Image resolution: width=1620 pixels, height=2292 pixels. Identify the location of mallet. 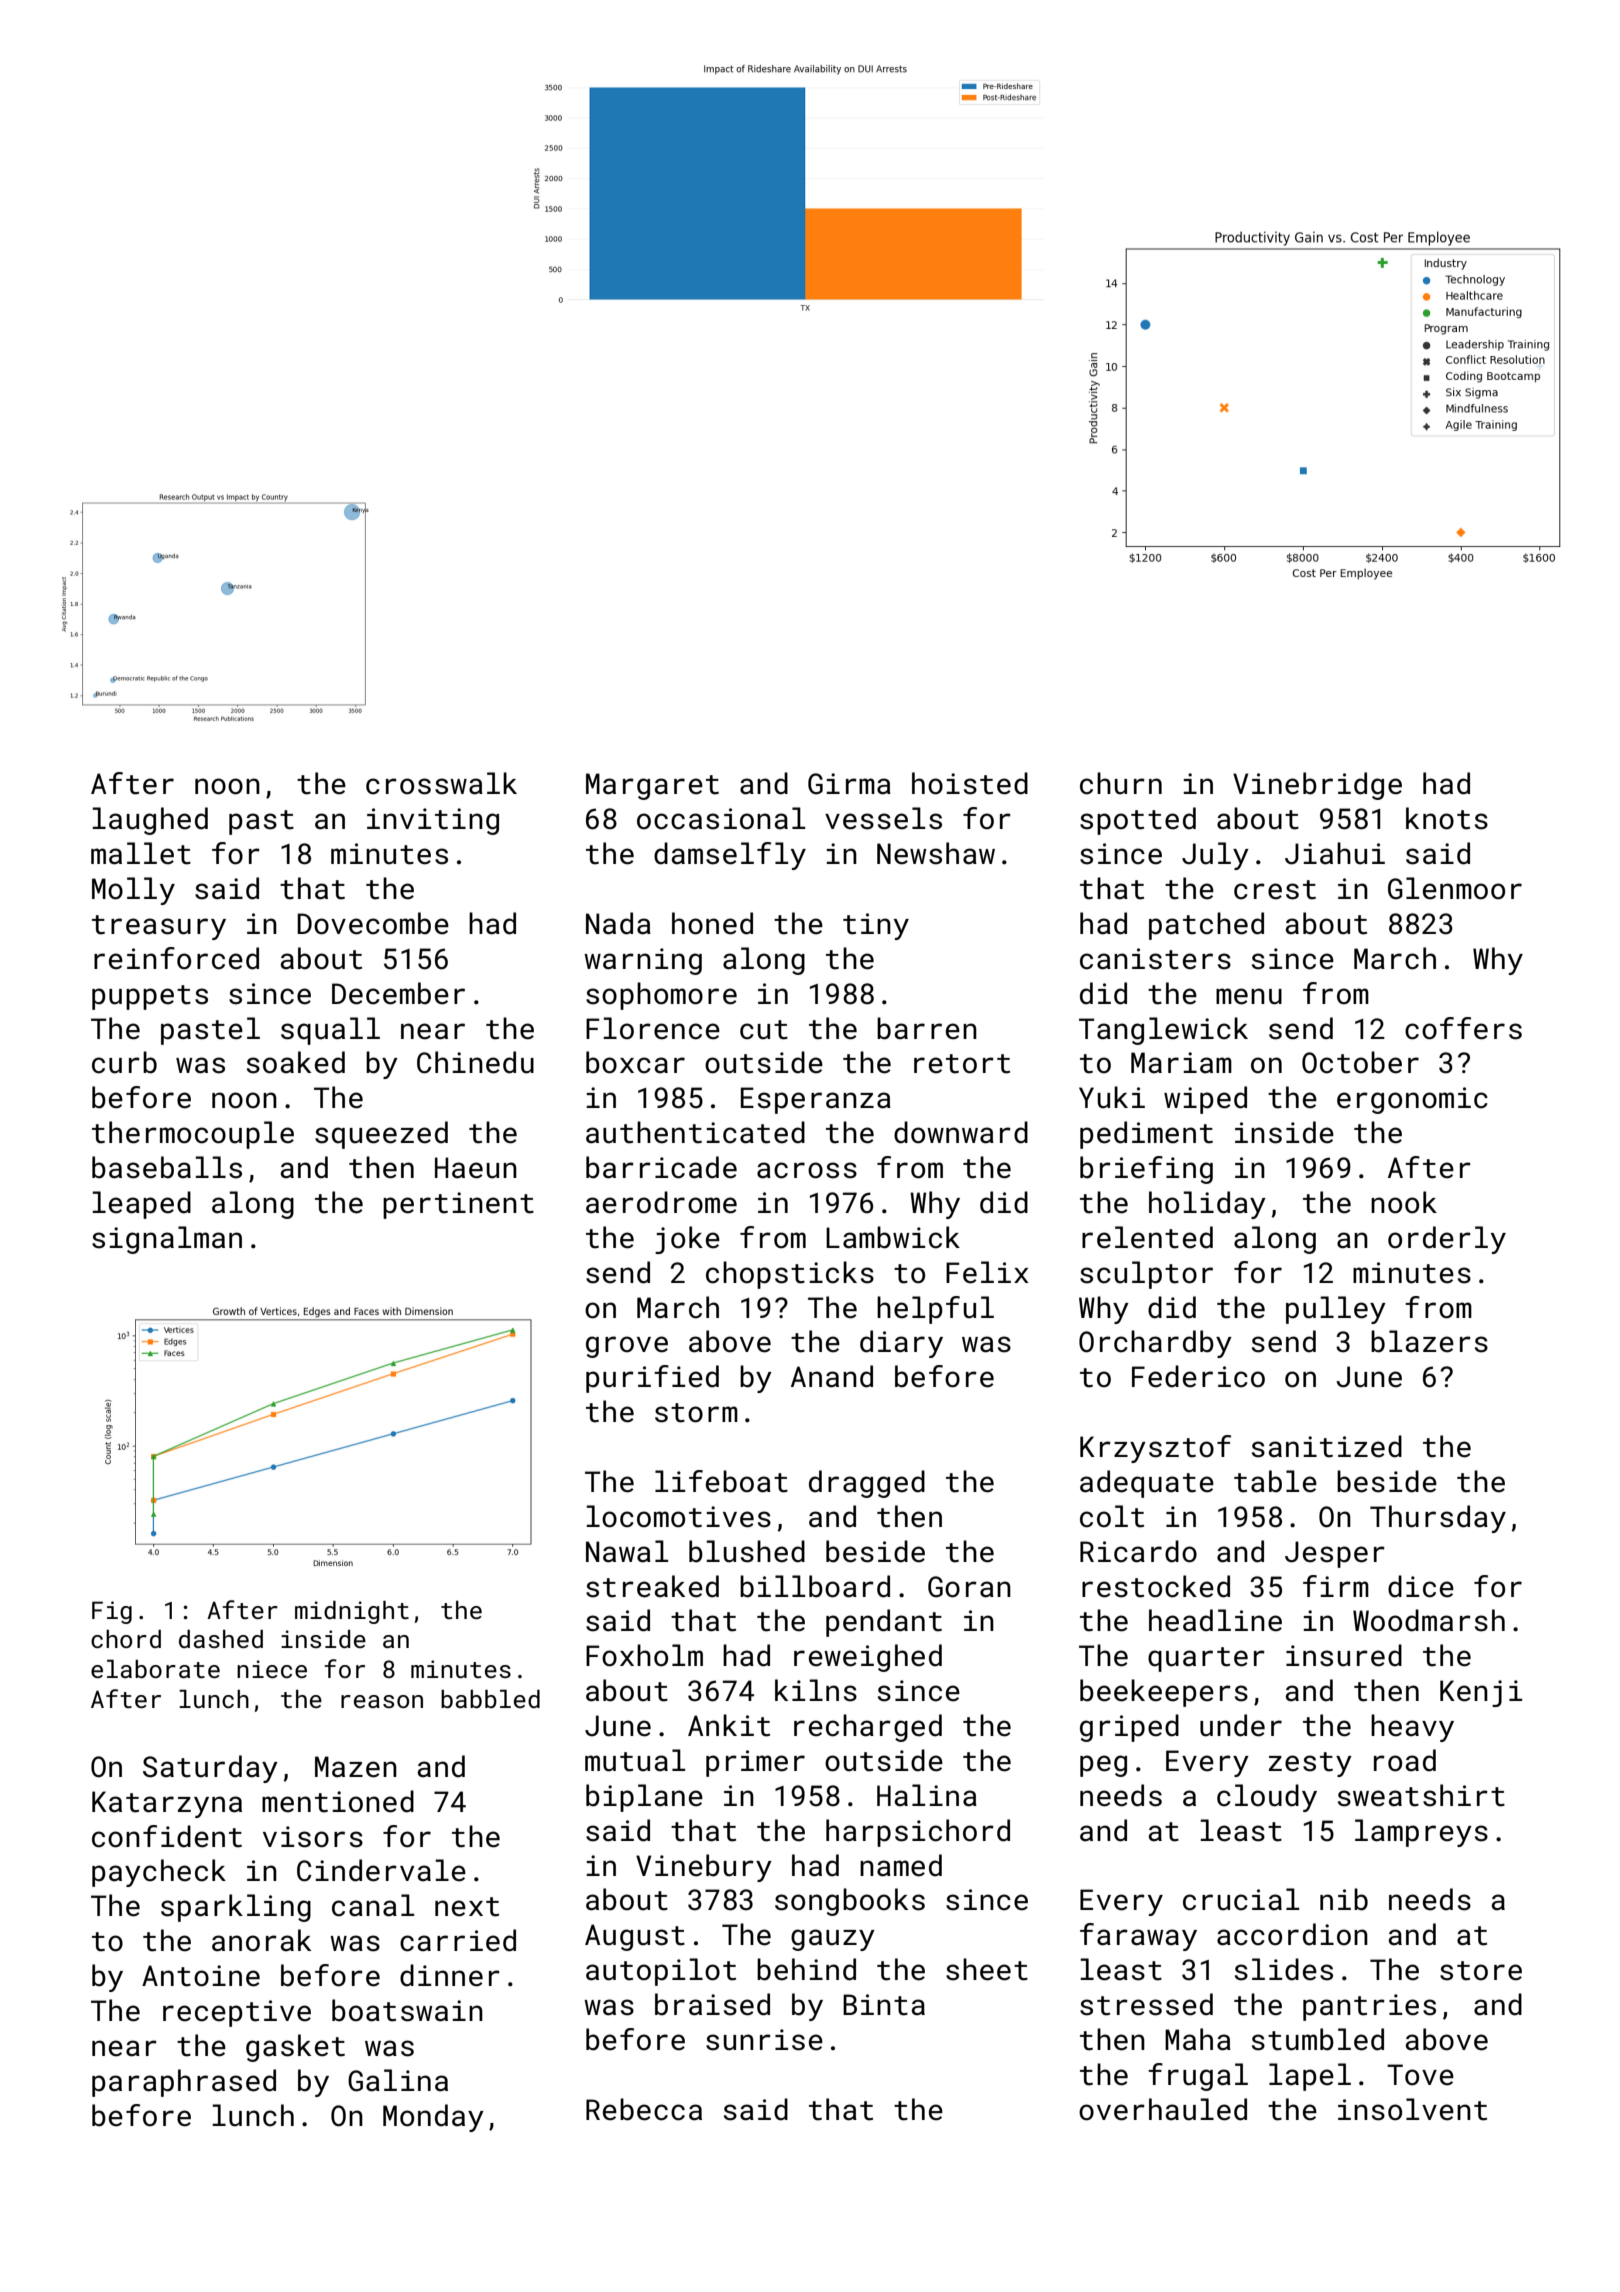
(141, 853).
